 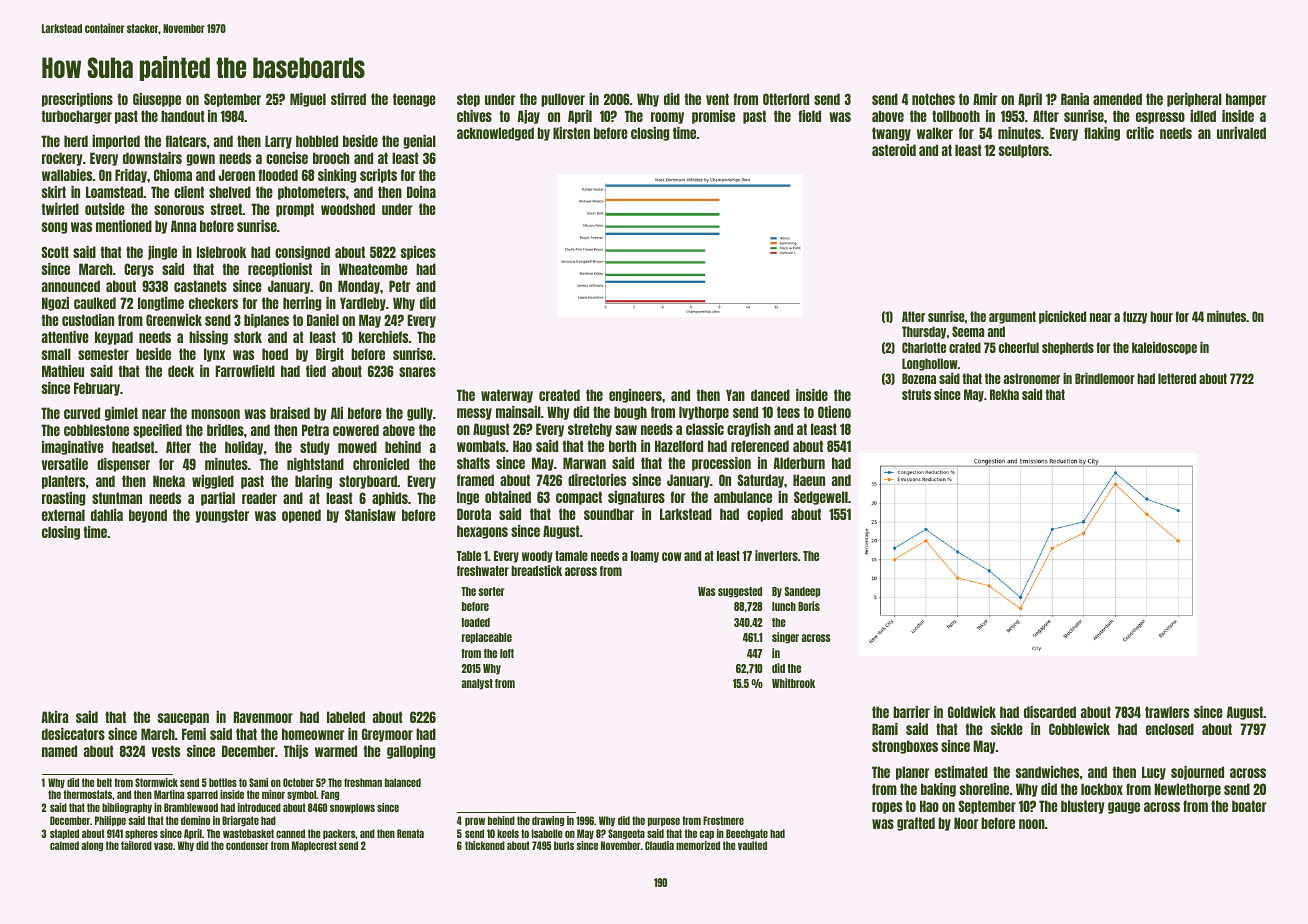 I want to click on picnicked, so click(x=1062, y=317).
